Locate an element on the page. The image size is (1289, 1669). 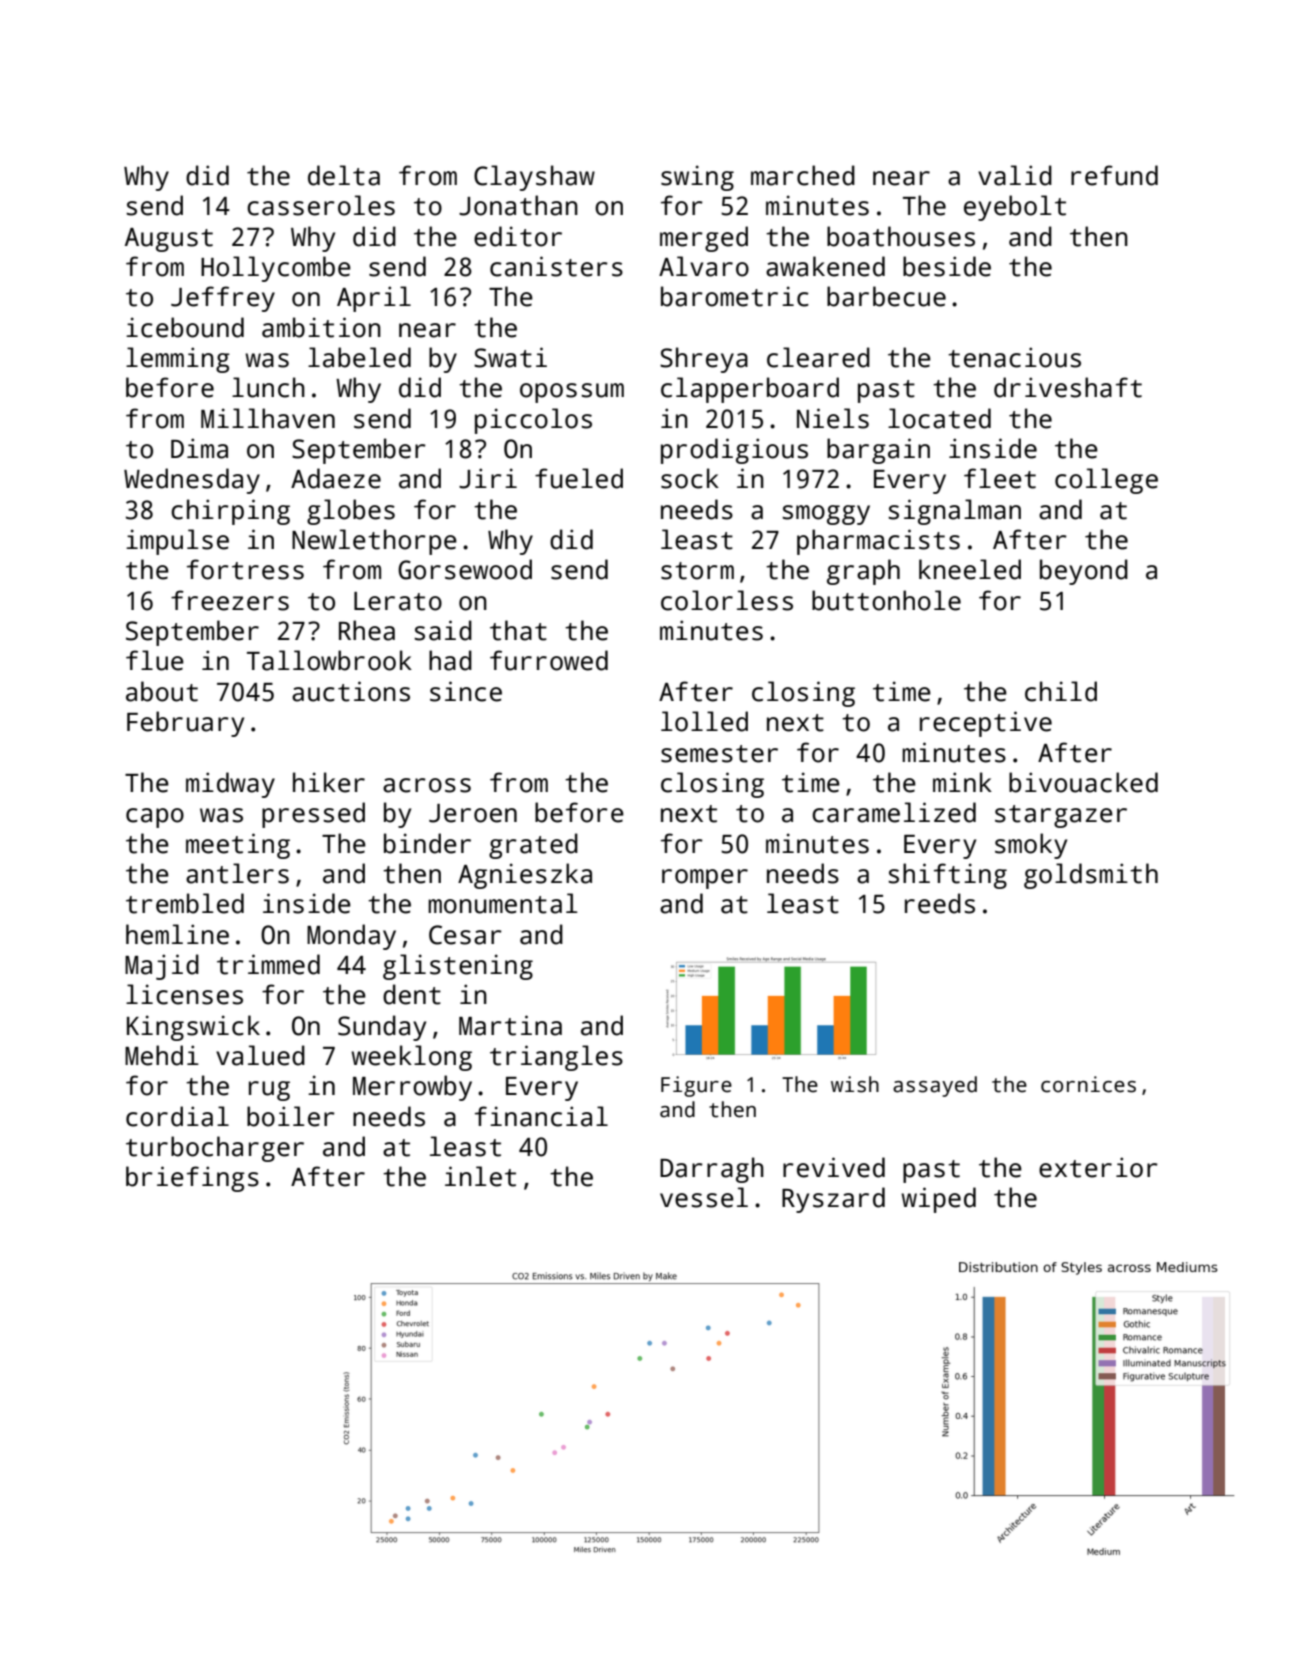
inlet is located at coordinates (480, 1176).
